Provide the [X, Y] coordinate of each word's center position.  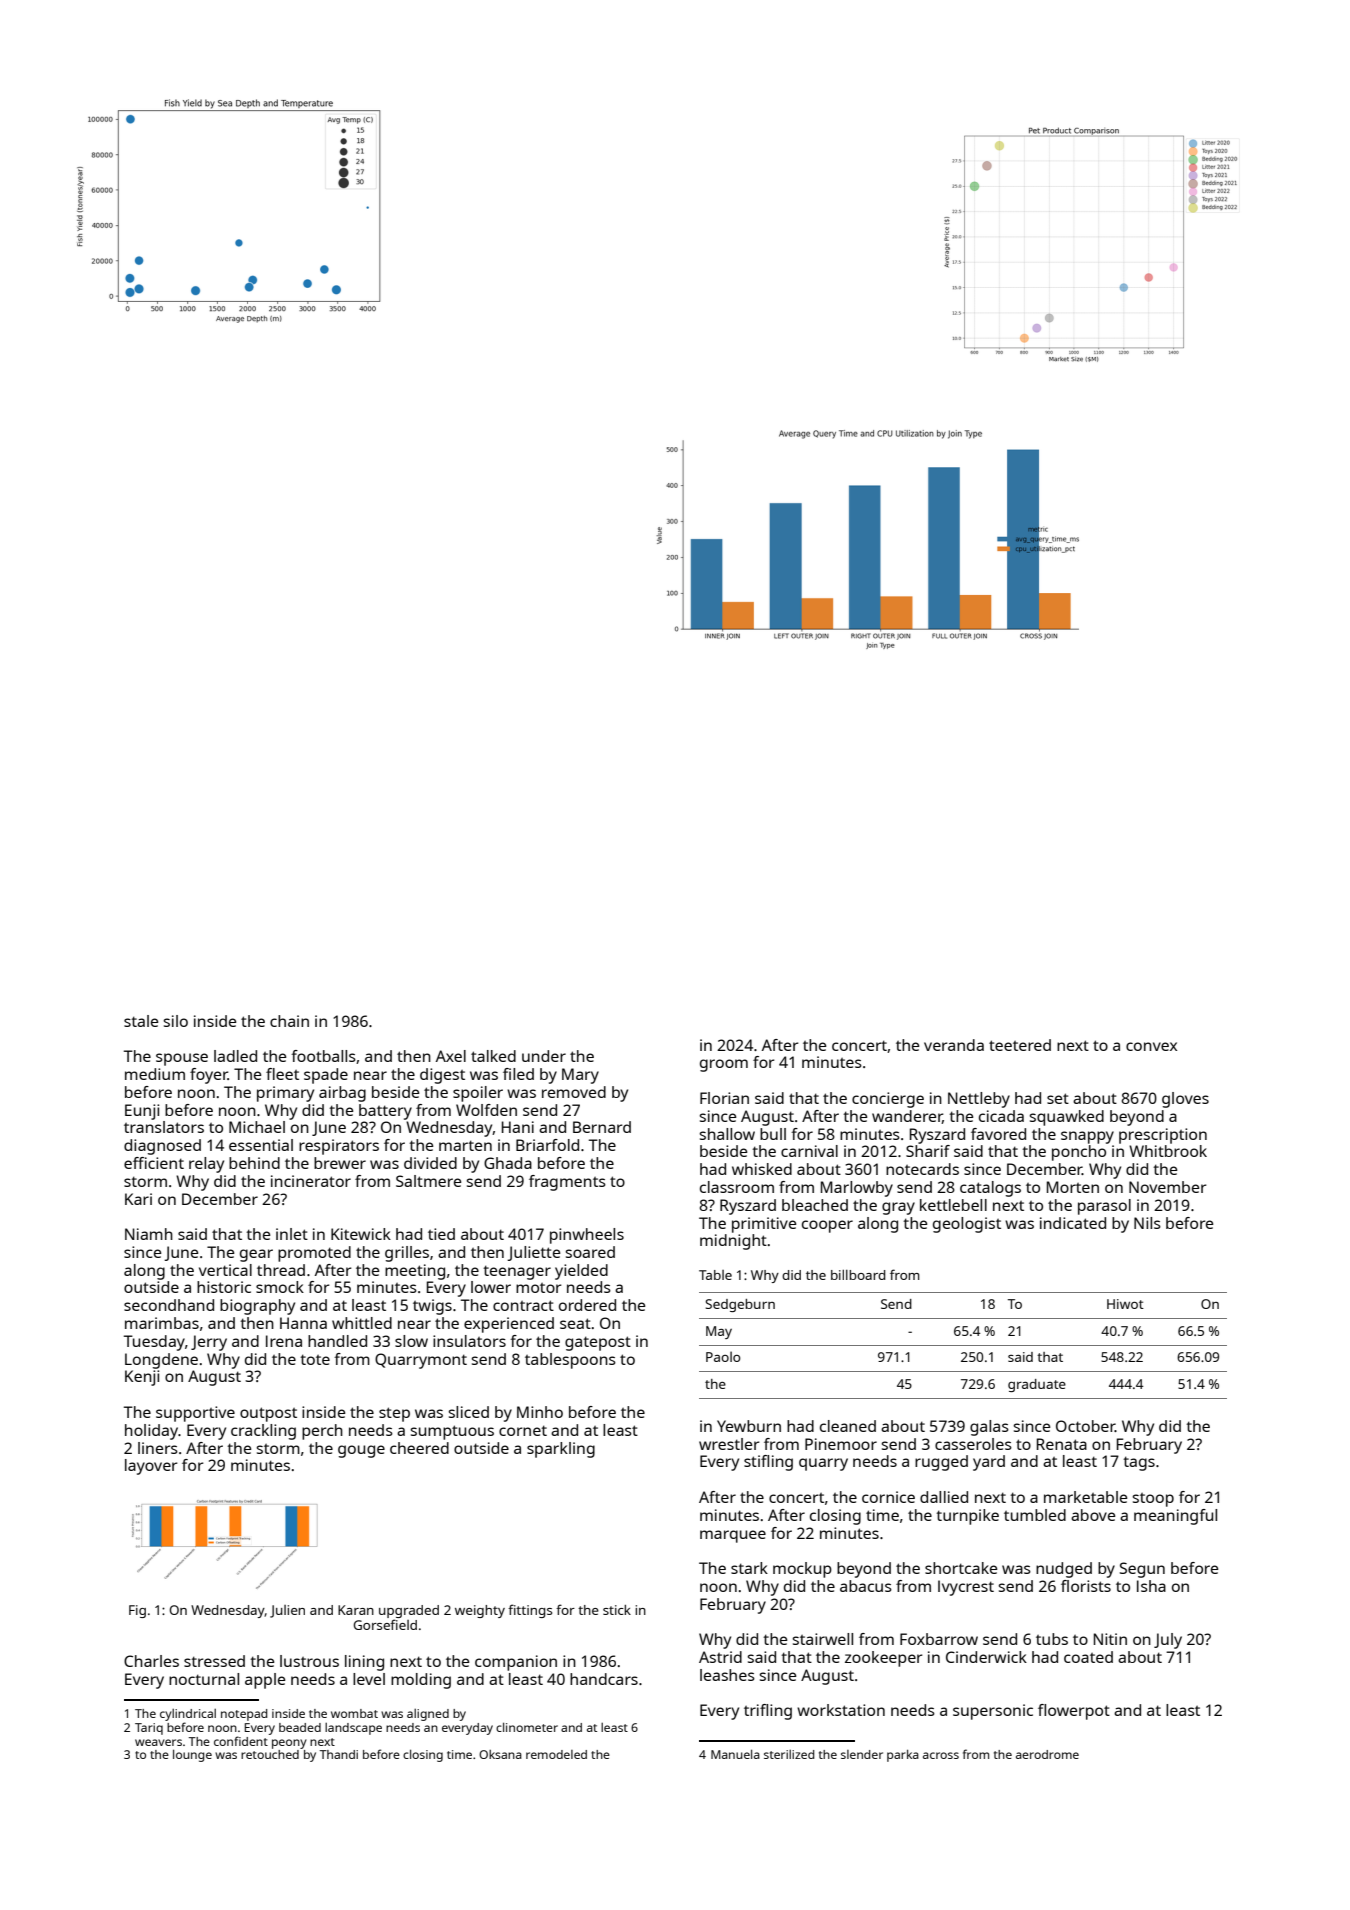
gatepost [598, 1343]
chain [289, 1021]
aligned [428, 1715]
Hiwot [1125, 1304]
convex [1151, 1046]
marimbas [162, 1323]
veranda [954, 1045]
